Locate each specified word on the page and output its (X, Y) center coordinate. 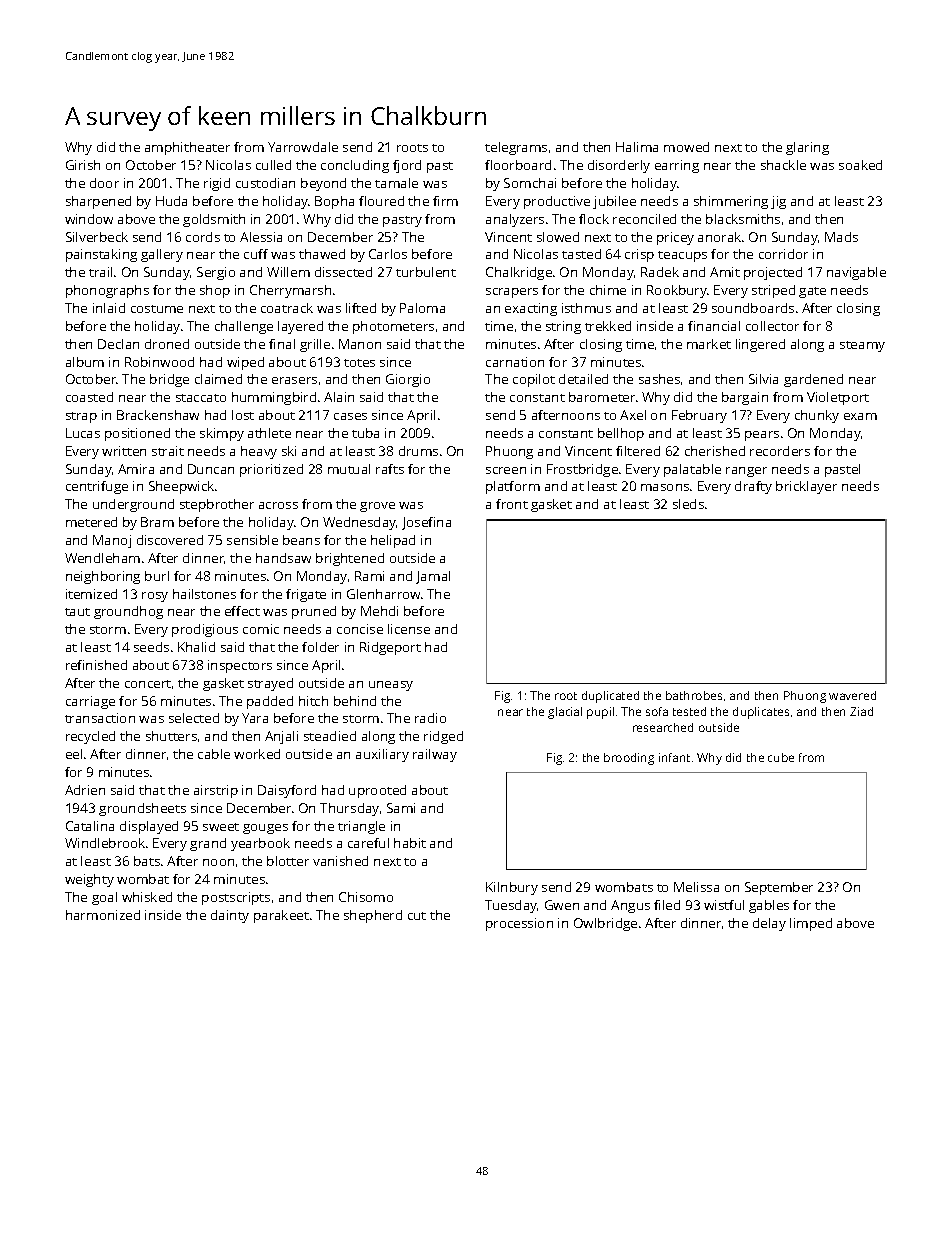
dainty (230, 916)
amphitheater (187, 148)
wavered (852, 695)
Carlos (388, 254)
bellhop (621, 434)
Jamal (433, 577)
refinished (96, 665)
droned (167, 344)
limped (811, 924)
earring (677, 166)
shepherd (373, 916)
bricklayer (806, 487)
